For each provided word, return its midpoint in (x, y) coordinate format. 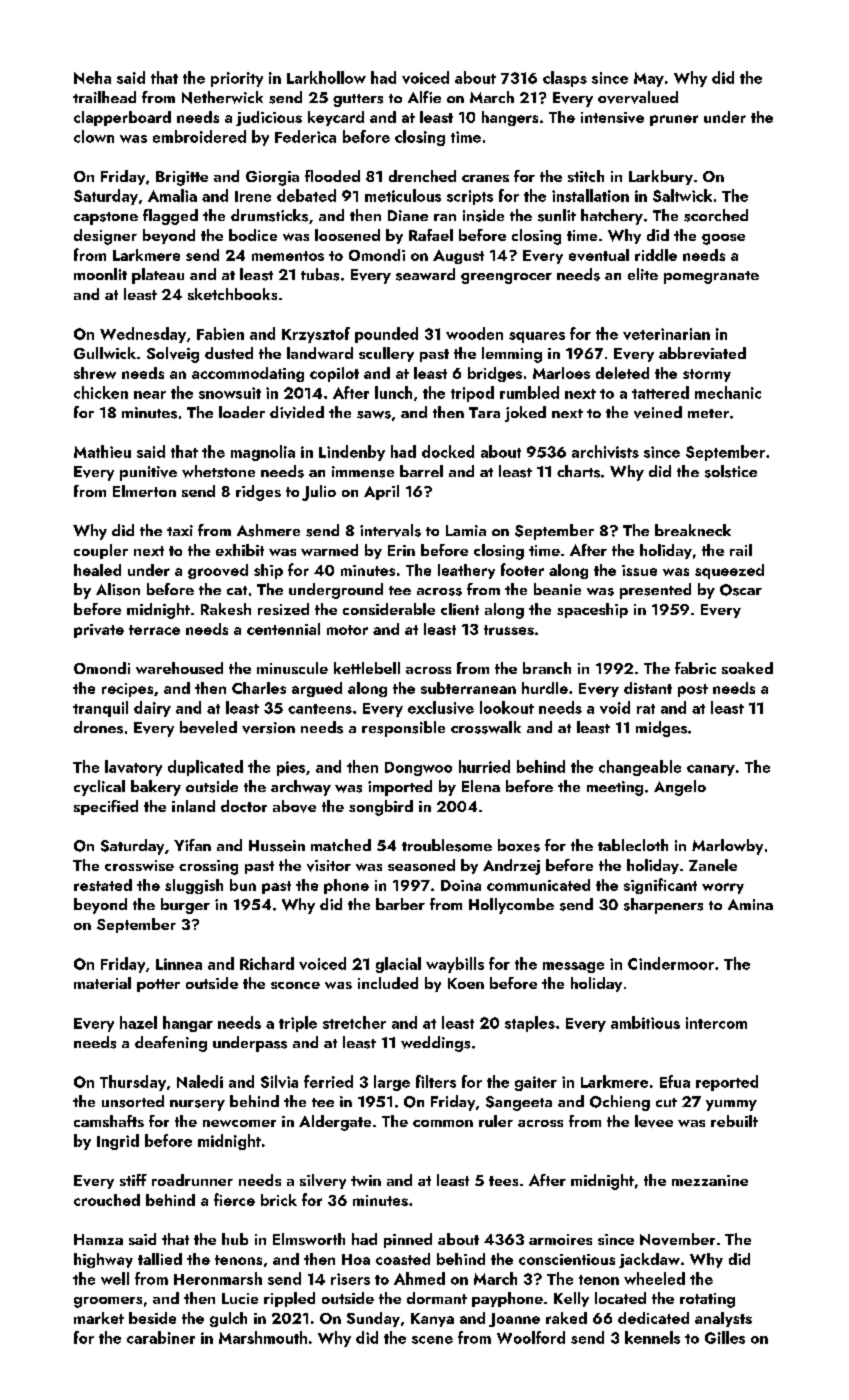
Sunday (373, 1319)
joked (525, 414)
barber (400, 904)
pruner (674, 120)
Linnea (179, 964)
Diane (408, 215)
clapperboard (122, 118)
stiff (133, 1180)
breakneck (693, 530)
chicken (101, 392)
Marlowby (727, 847)
